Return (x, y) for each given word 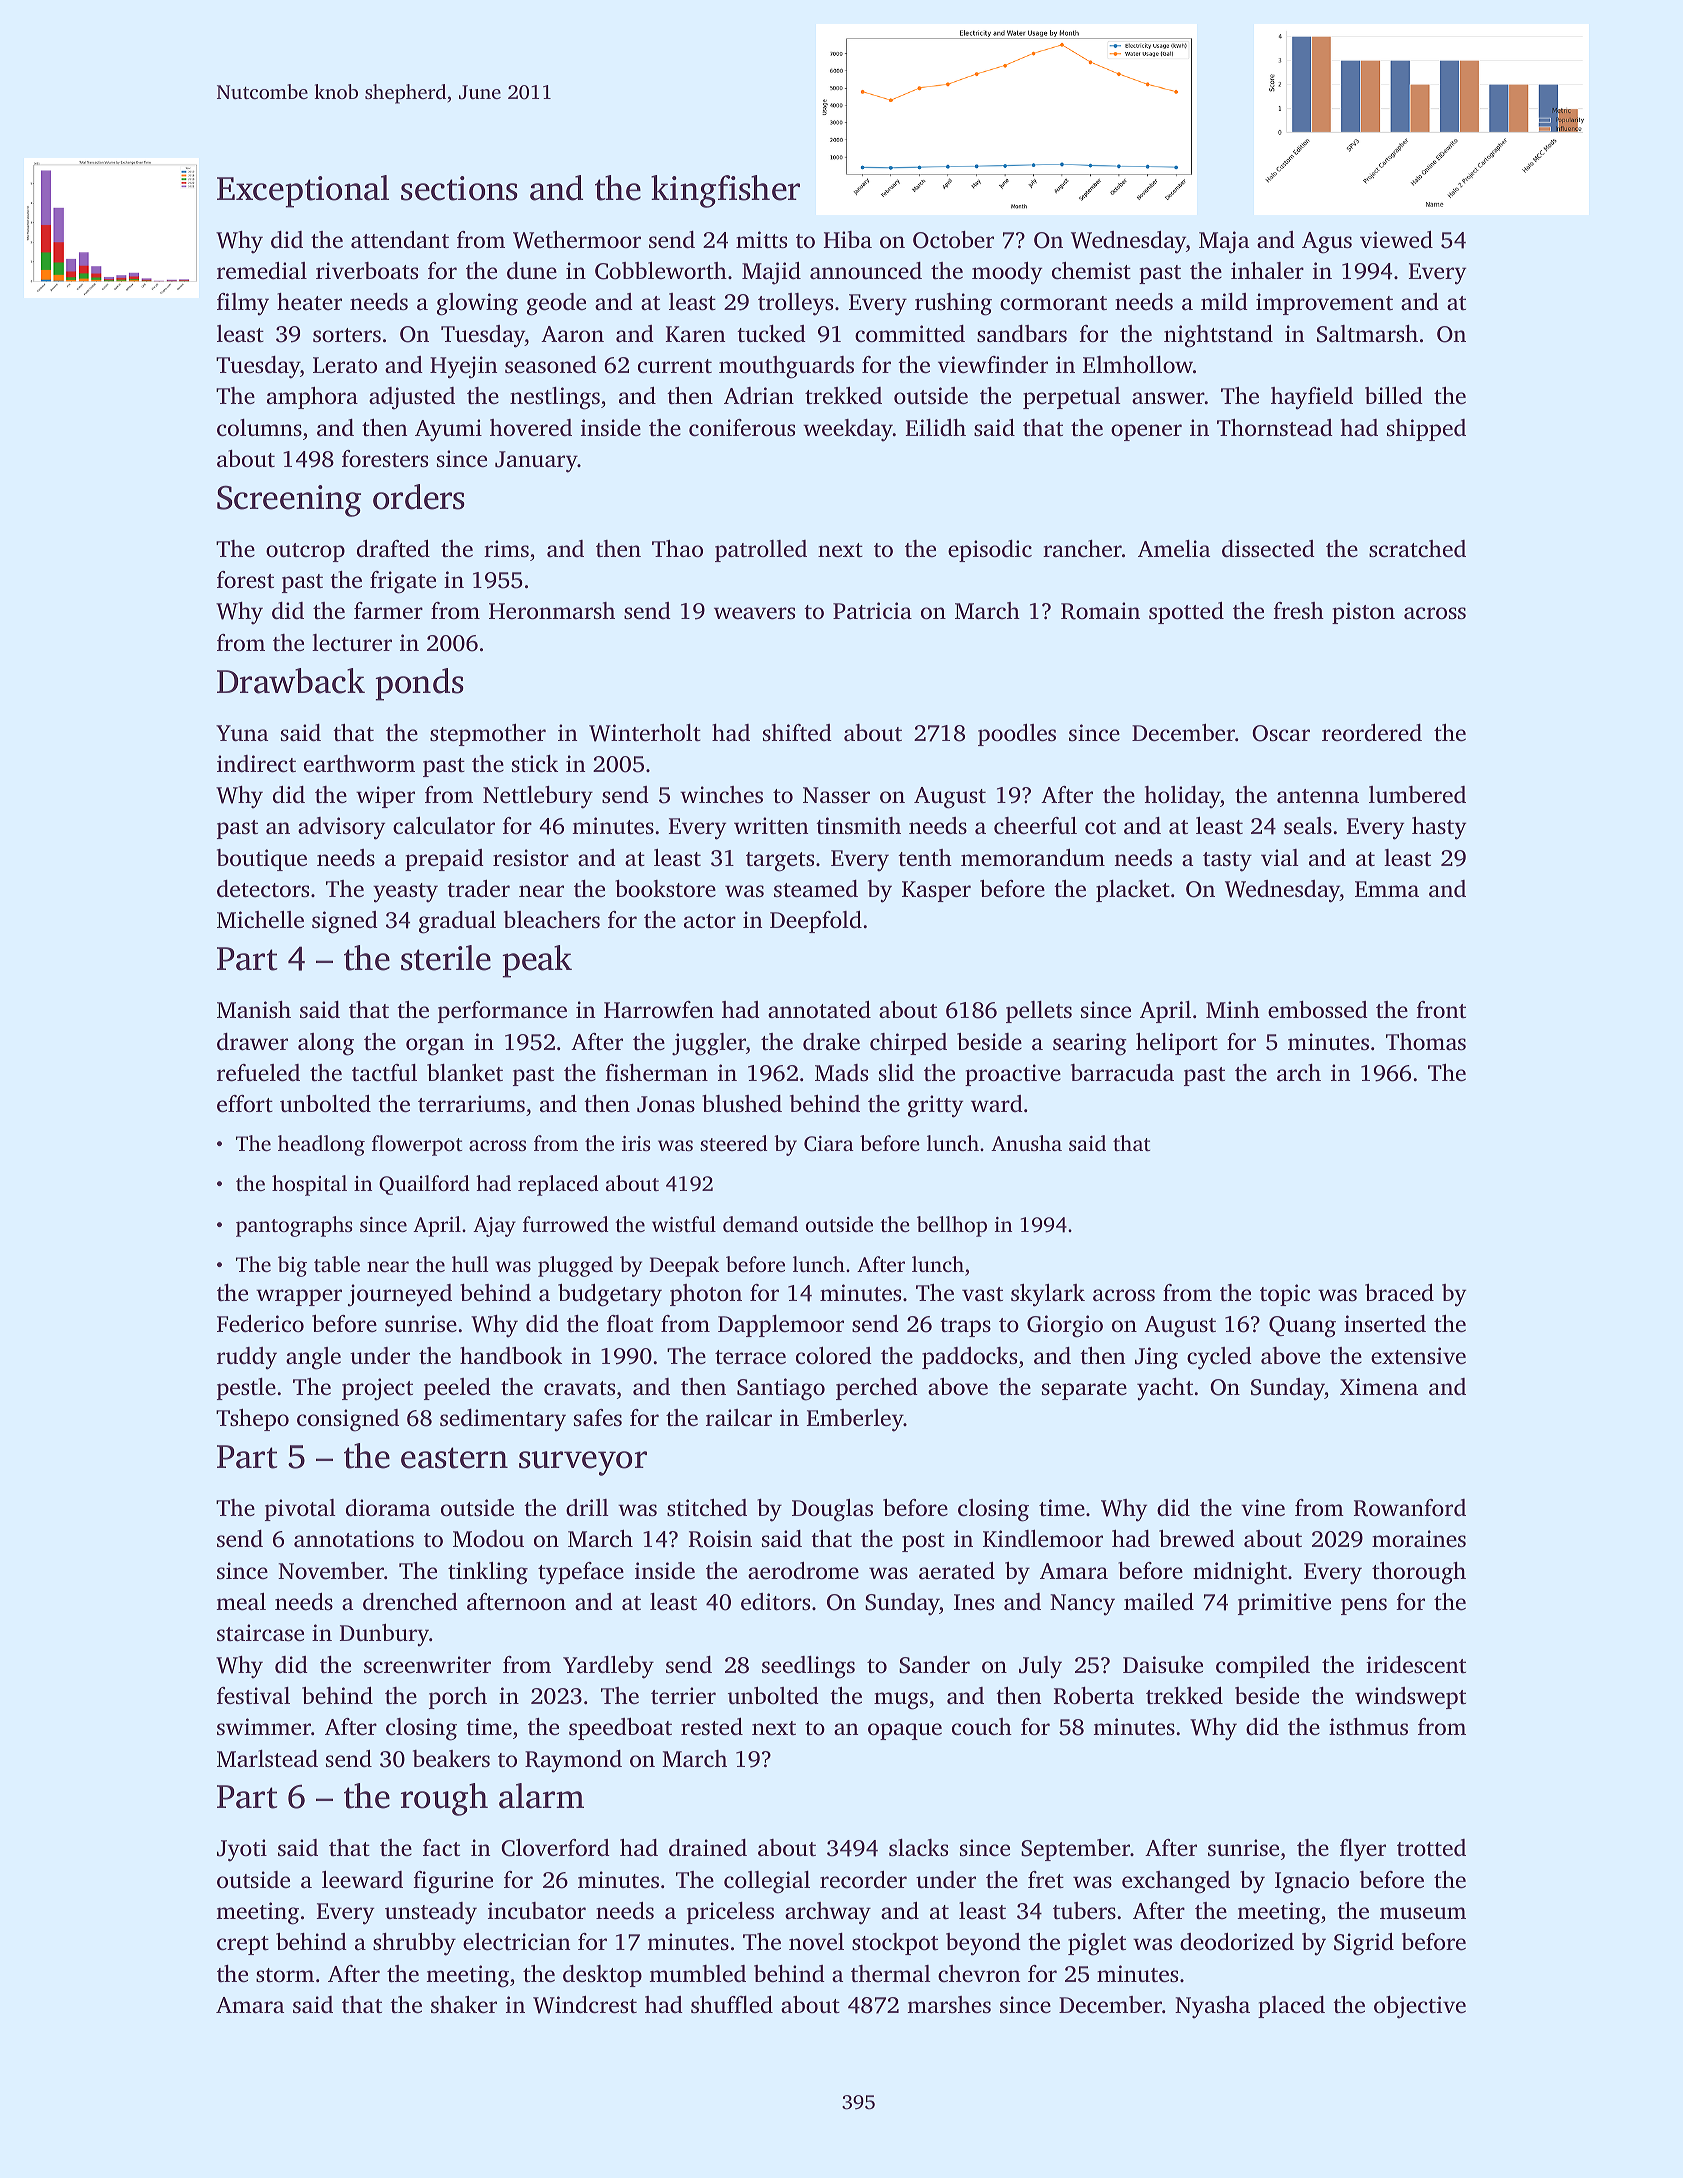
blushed (742, 1104)
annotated (819, 1010)
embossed (1318, 1010)
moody (1007, 273)
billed (1394, 396)
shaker (464, 2005)
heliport (1177, 1044)
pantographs (294, 1226)
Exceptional (303, 191)
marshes (949, 2004)
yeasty (405, 893)
